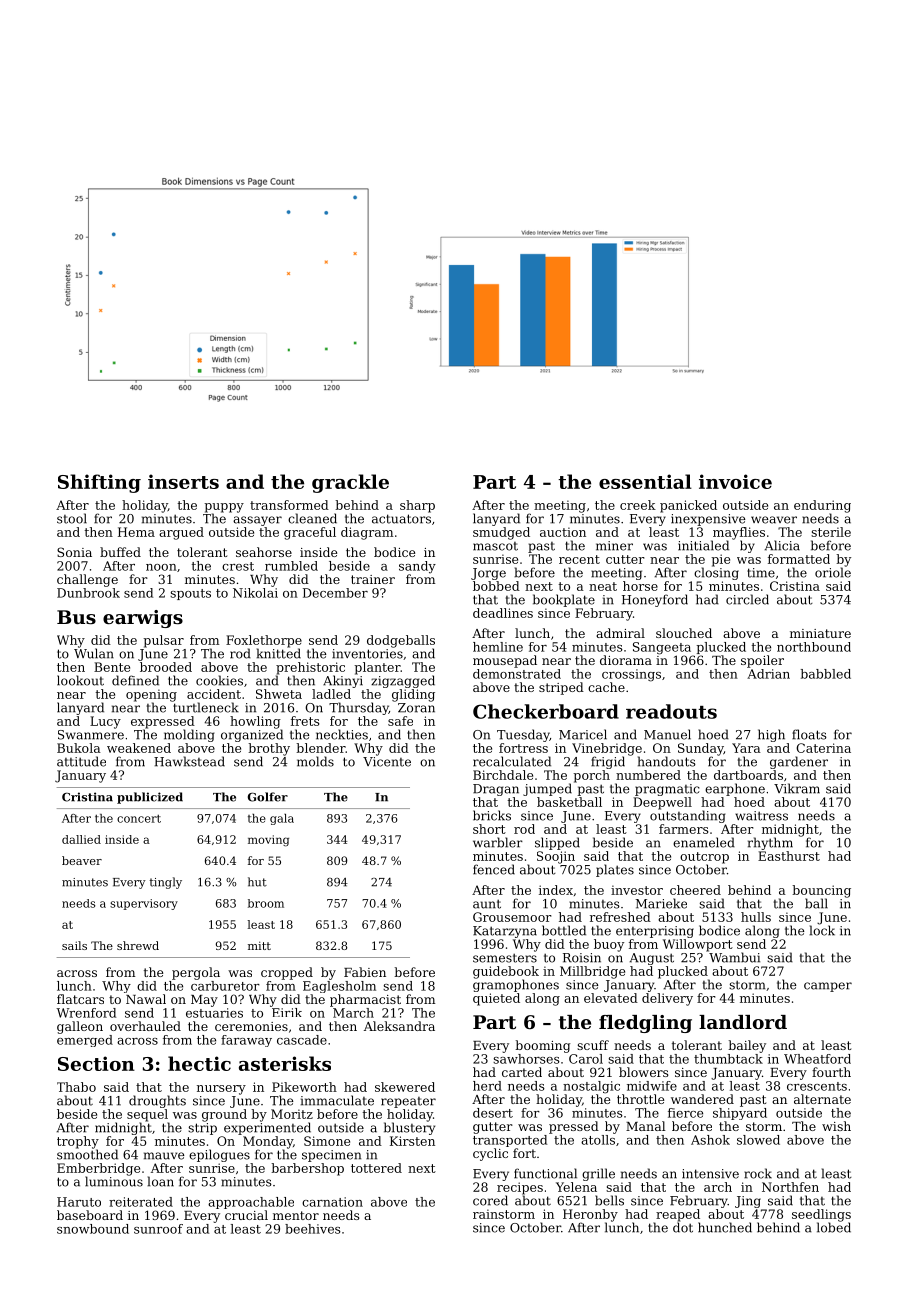 Image resolution: width=908 pixels, height=1316 pixels. What do you see at coordinates (199, 1063) in the page?
I see `hectic` at bounding box center [199, 1063].
